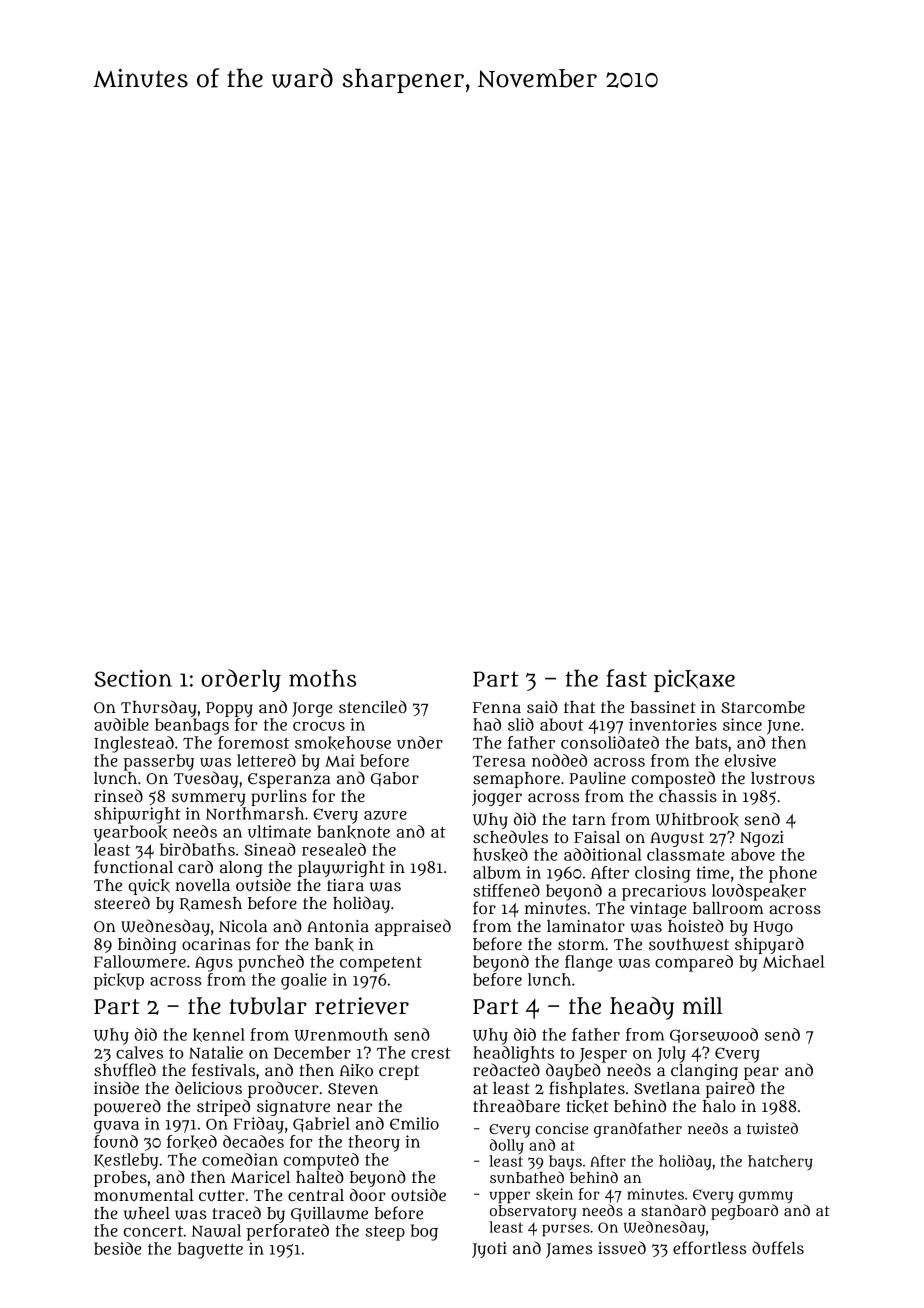 The image size is (924, 1308). Describe the element at coordinates (373, 706) in the page. I see `stenciled` at that location.
